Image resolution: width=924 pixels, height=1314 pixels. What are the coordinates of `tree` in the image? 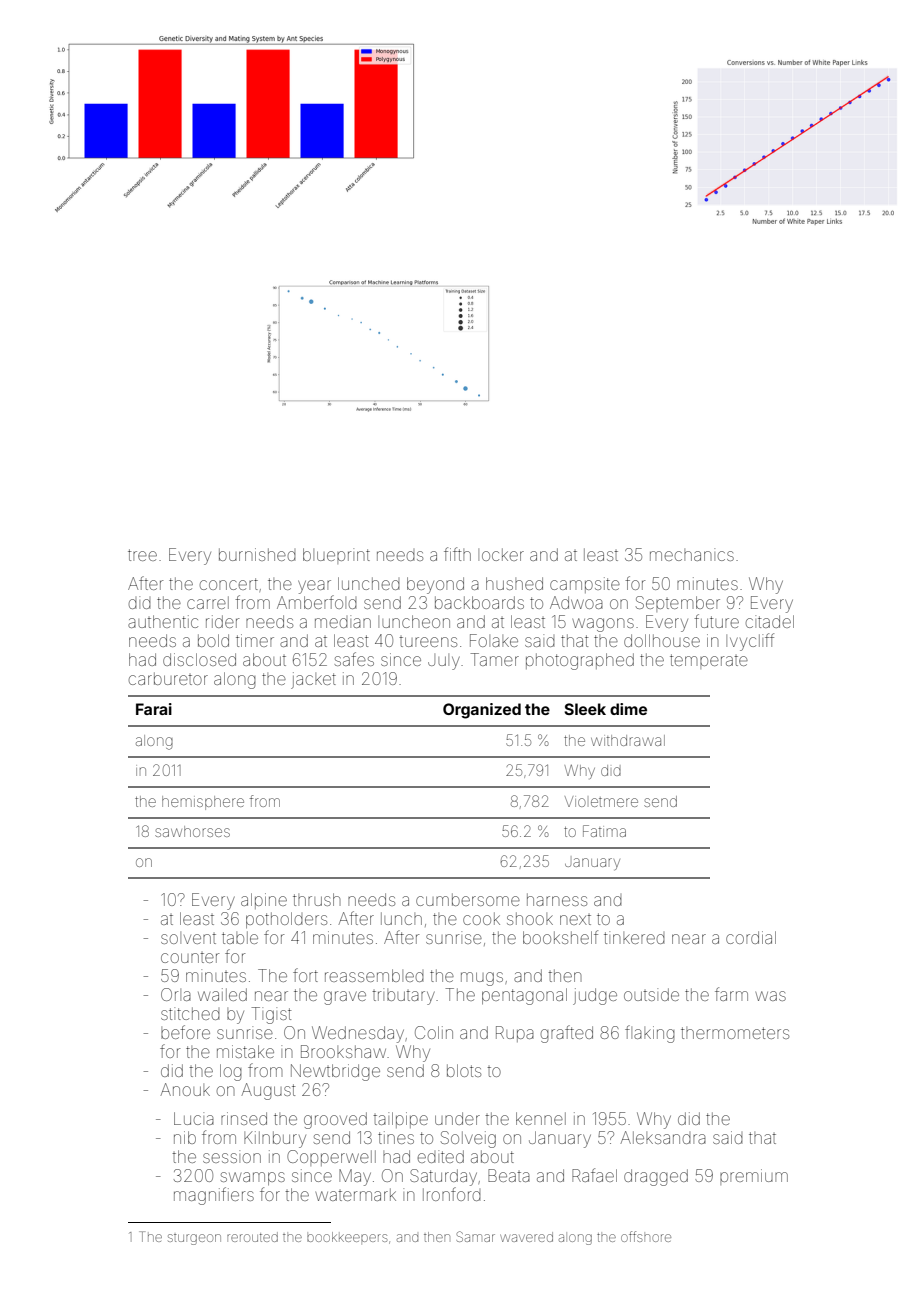 It's located at (142, 555).
